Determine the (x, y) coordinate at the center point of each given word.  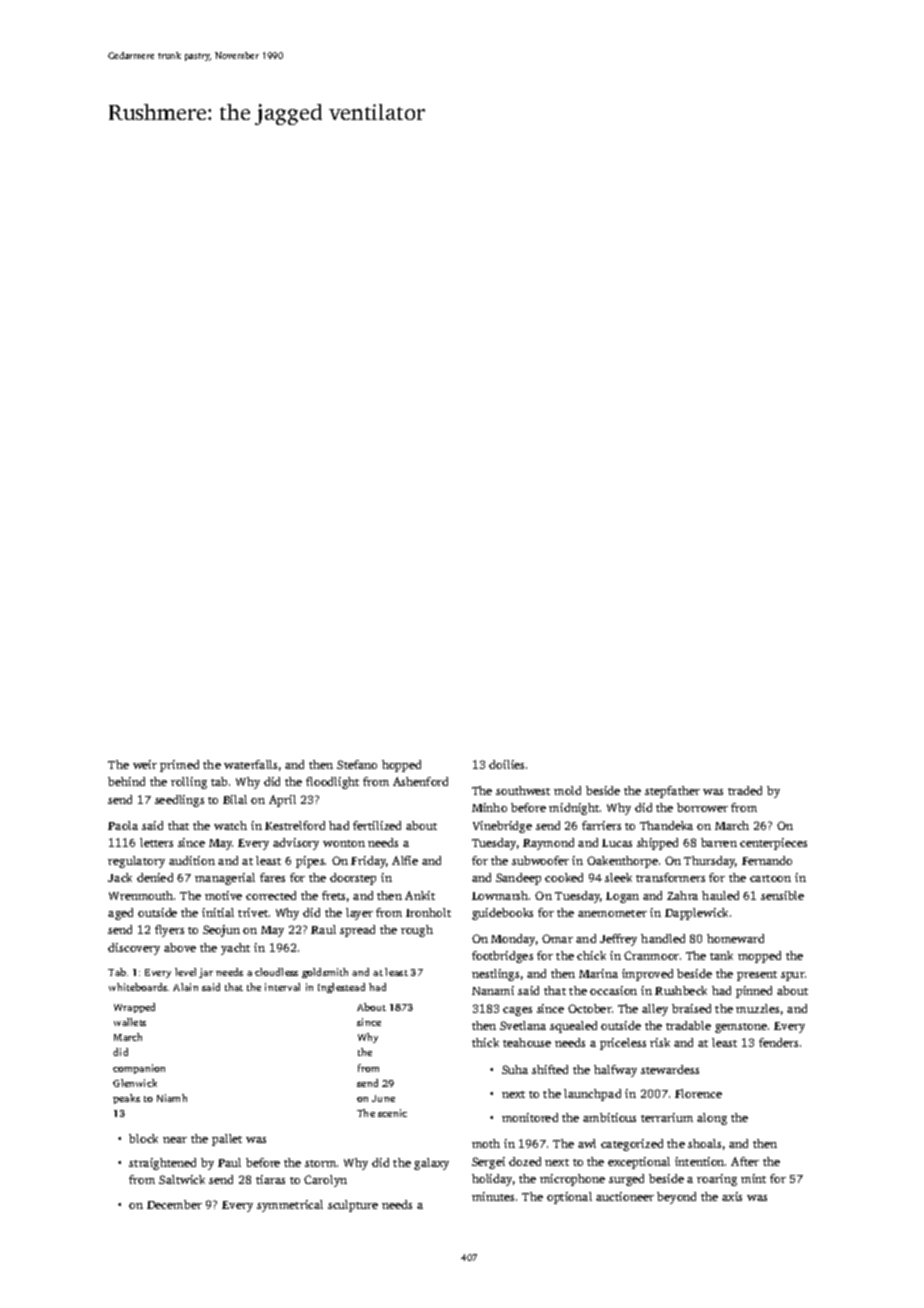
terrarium (667, 1117)
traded (745, 790)
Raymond (548, 844)
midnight (574, 809)
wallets (130, 1022)
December (174, 1204)
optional (569, 1198)
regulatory (136, 862)
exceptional (639, 1163)
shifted (550, 1069)
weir (145, 764)
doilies (506, 764)
